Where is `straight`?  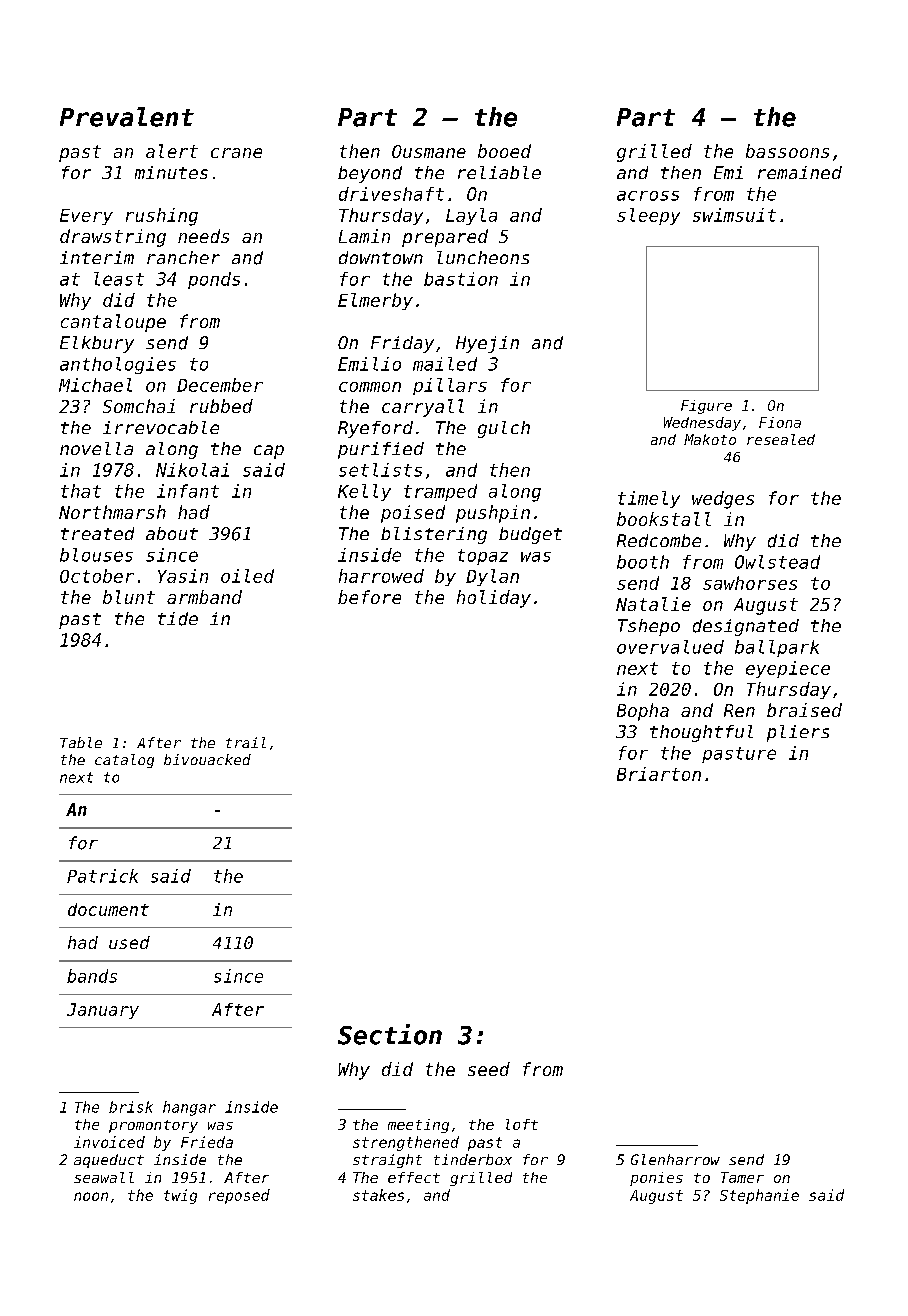
straight is located at coordinates (387, 1161).
